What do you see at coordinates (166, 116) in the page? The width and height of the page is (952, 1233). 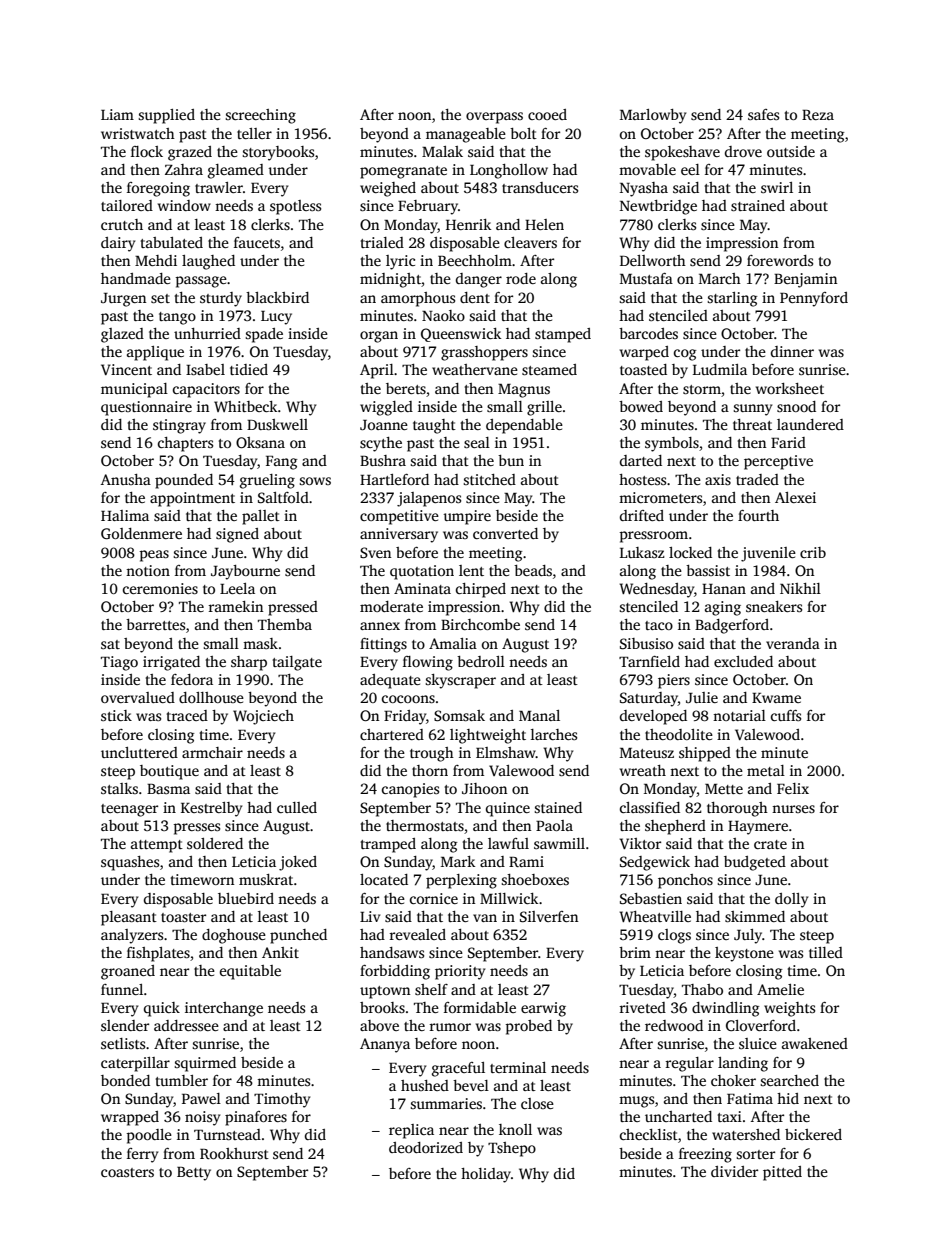 I see `supplied` at bounding box center [166, 116].
